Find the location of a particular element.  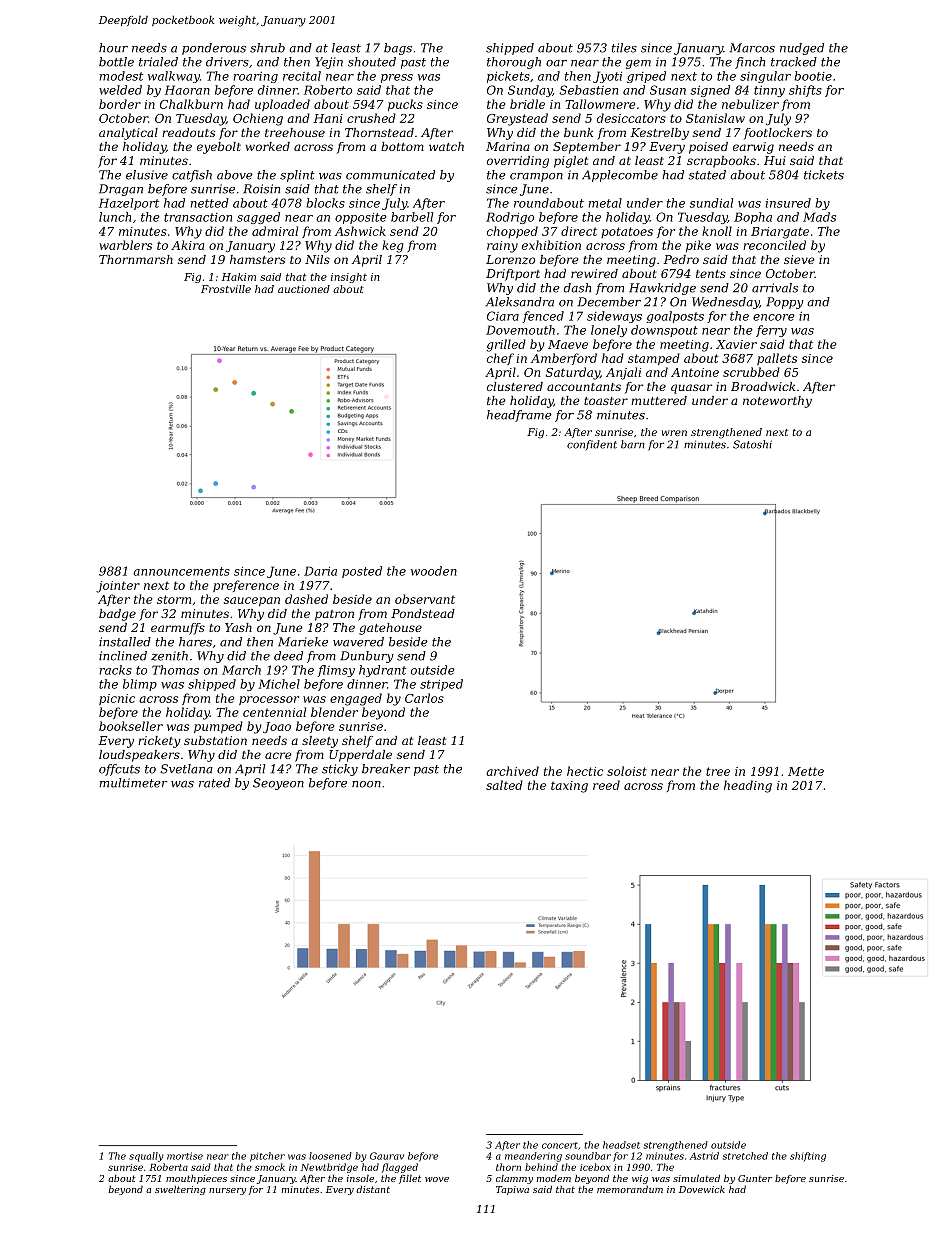

nursery is located at coordinates (227, 1191).
